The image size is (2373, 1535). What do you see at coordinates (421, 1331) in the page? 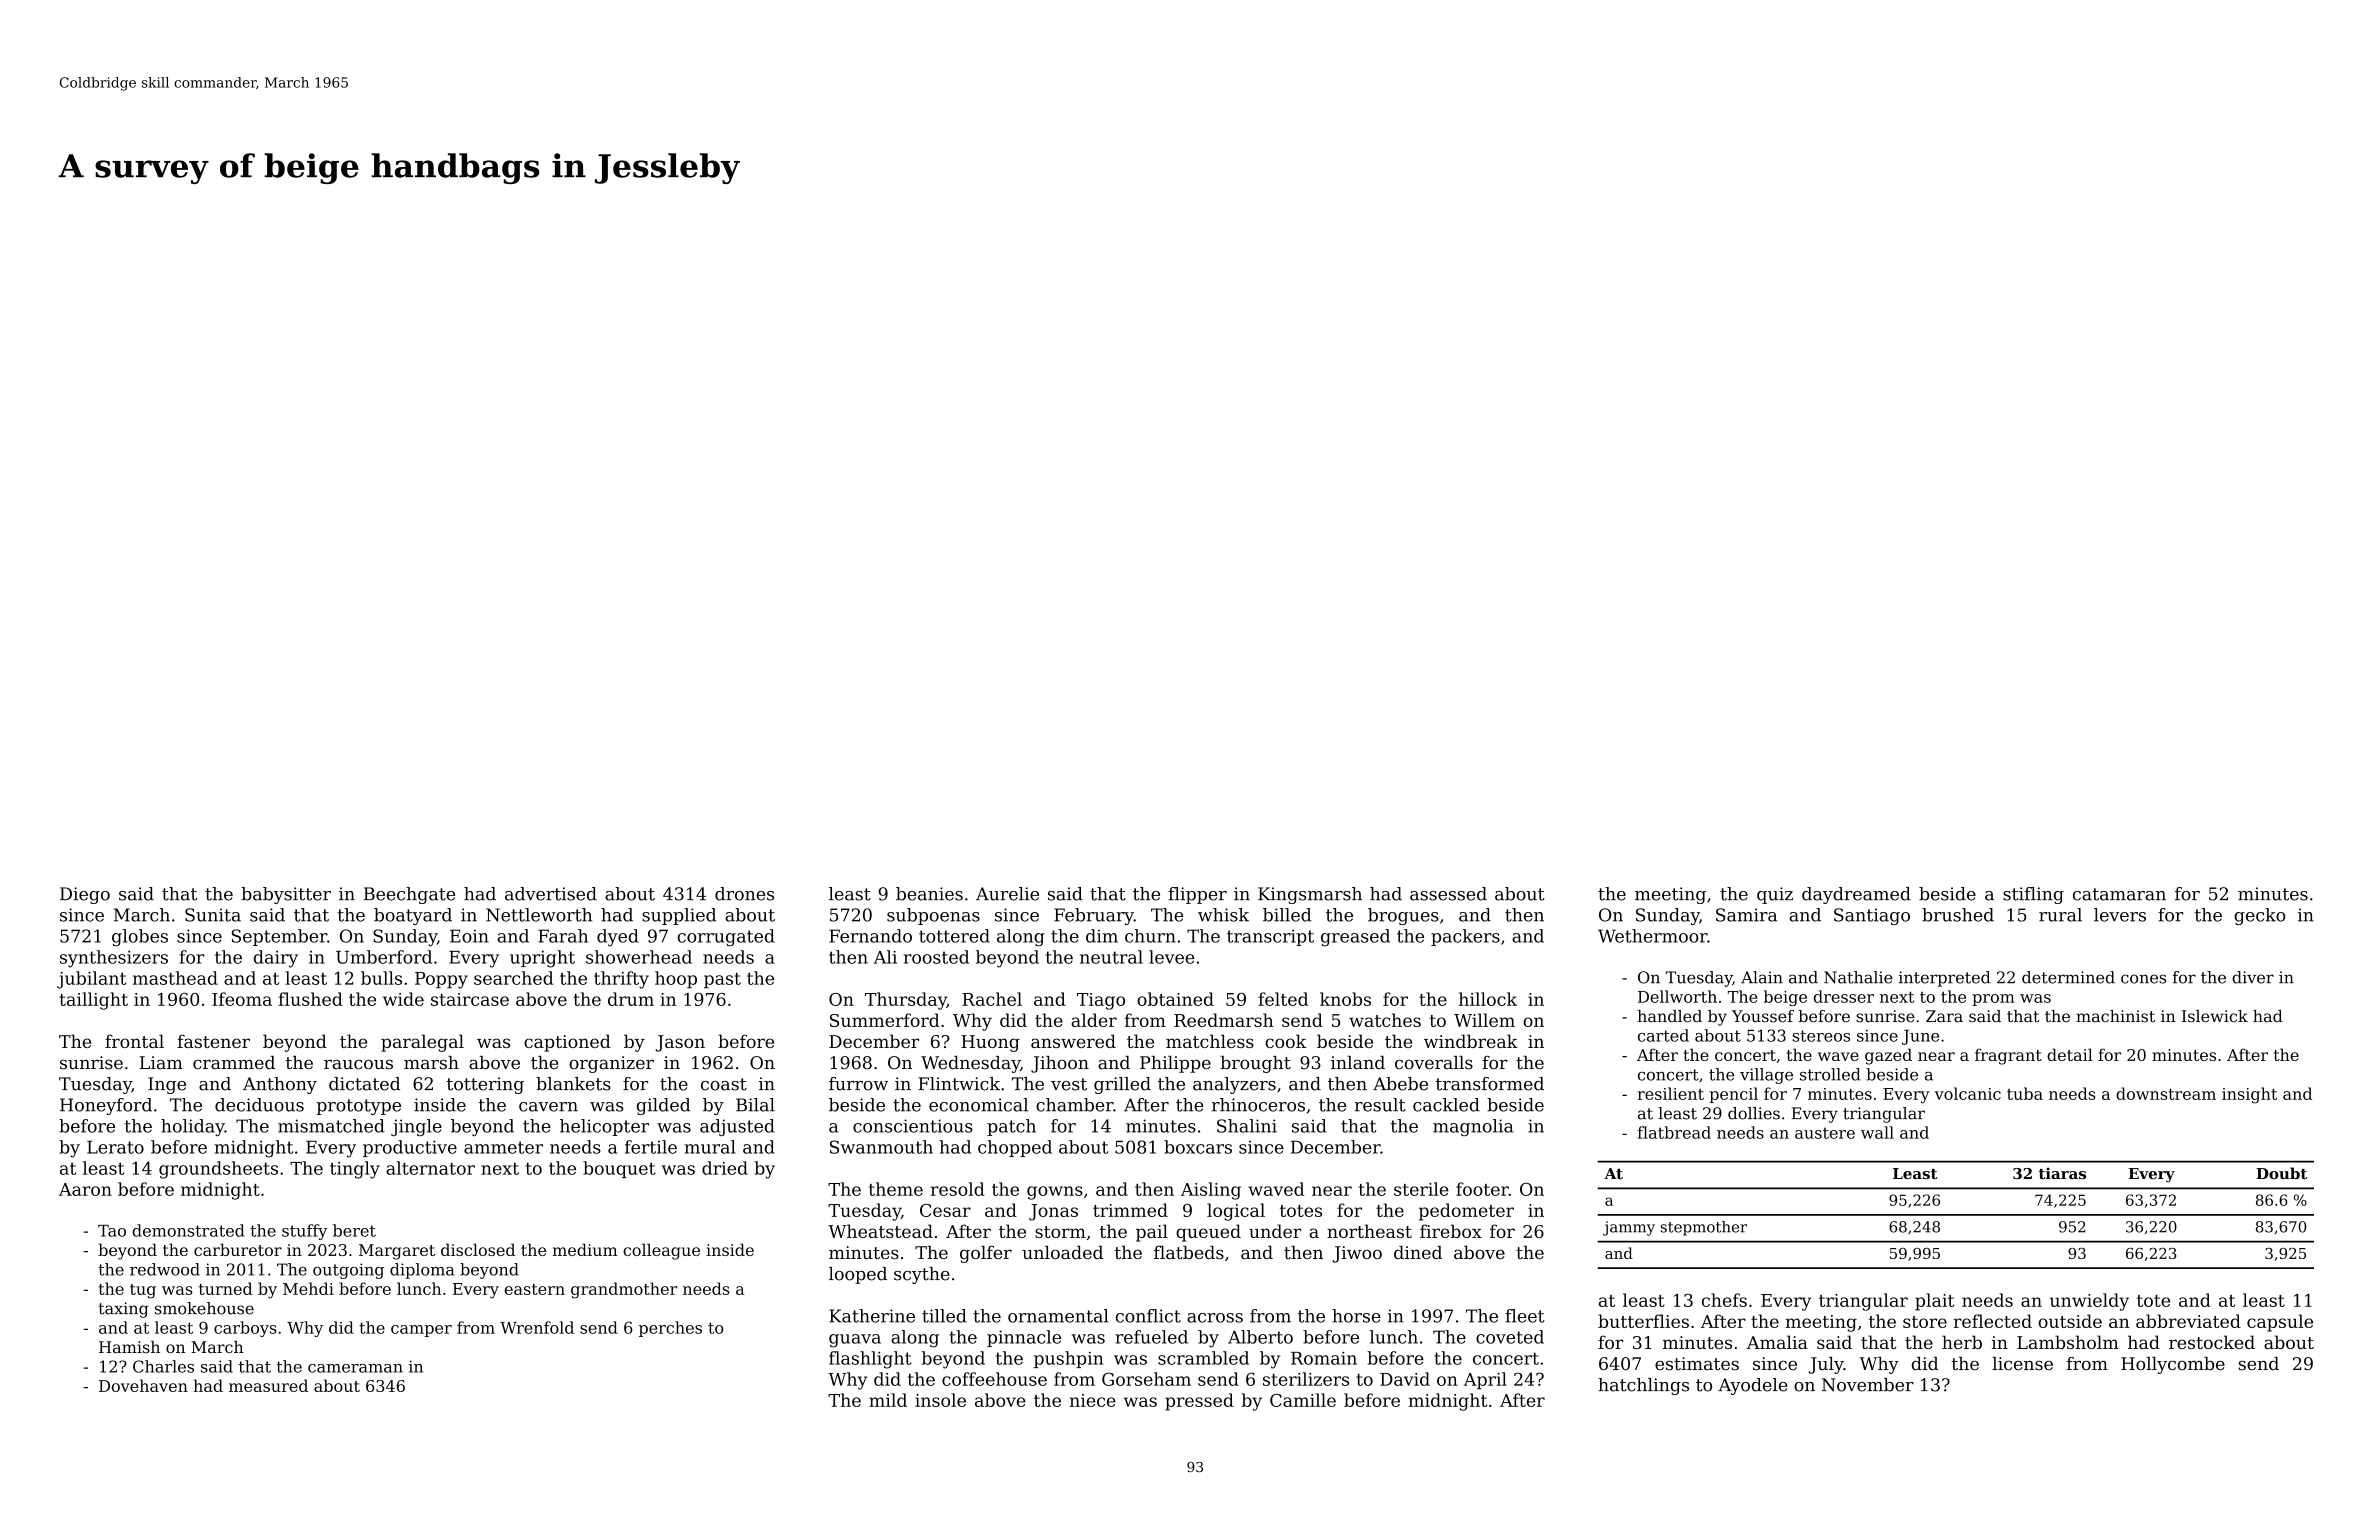
I see `camper` at bounding box center [421, 1331].
